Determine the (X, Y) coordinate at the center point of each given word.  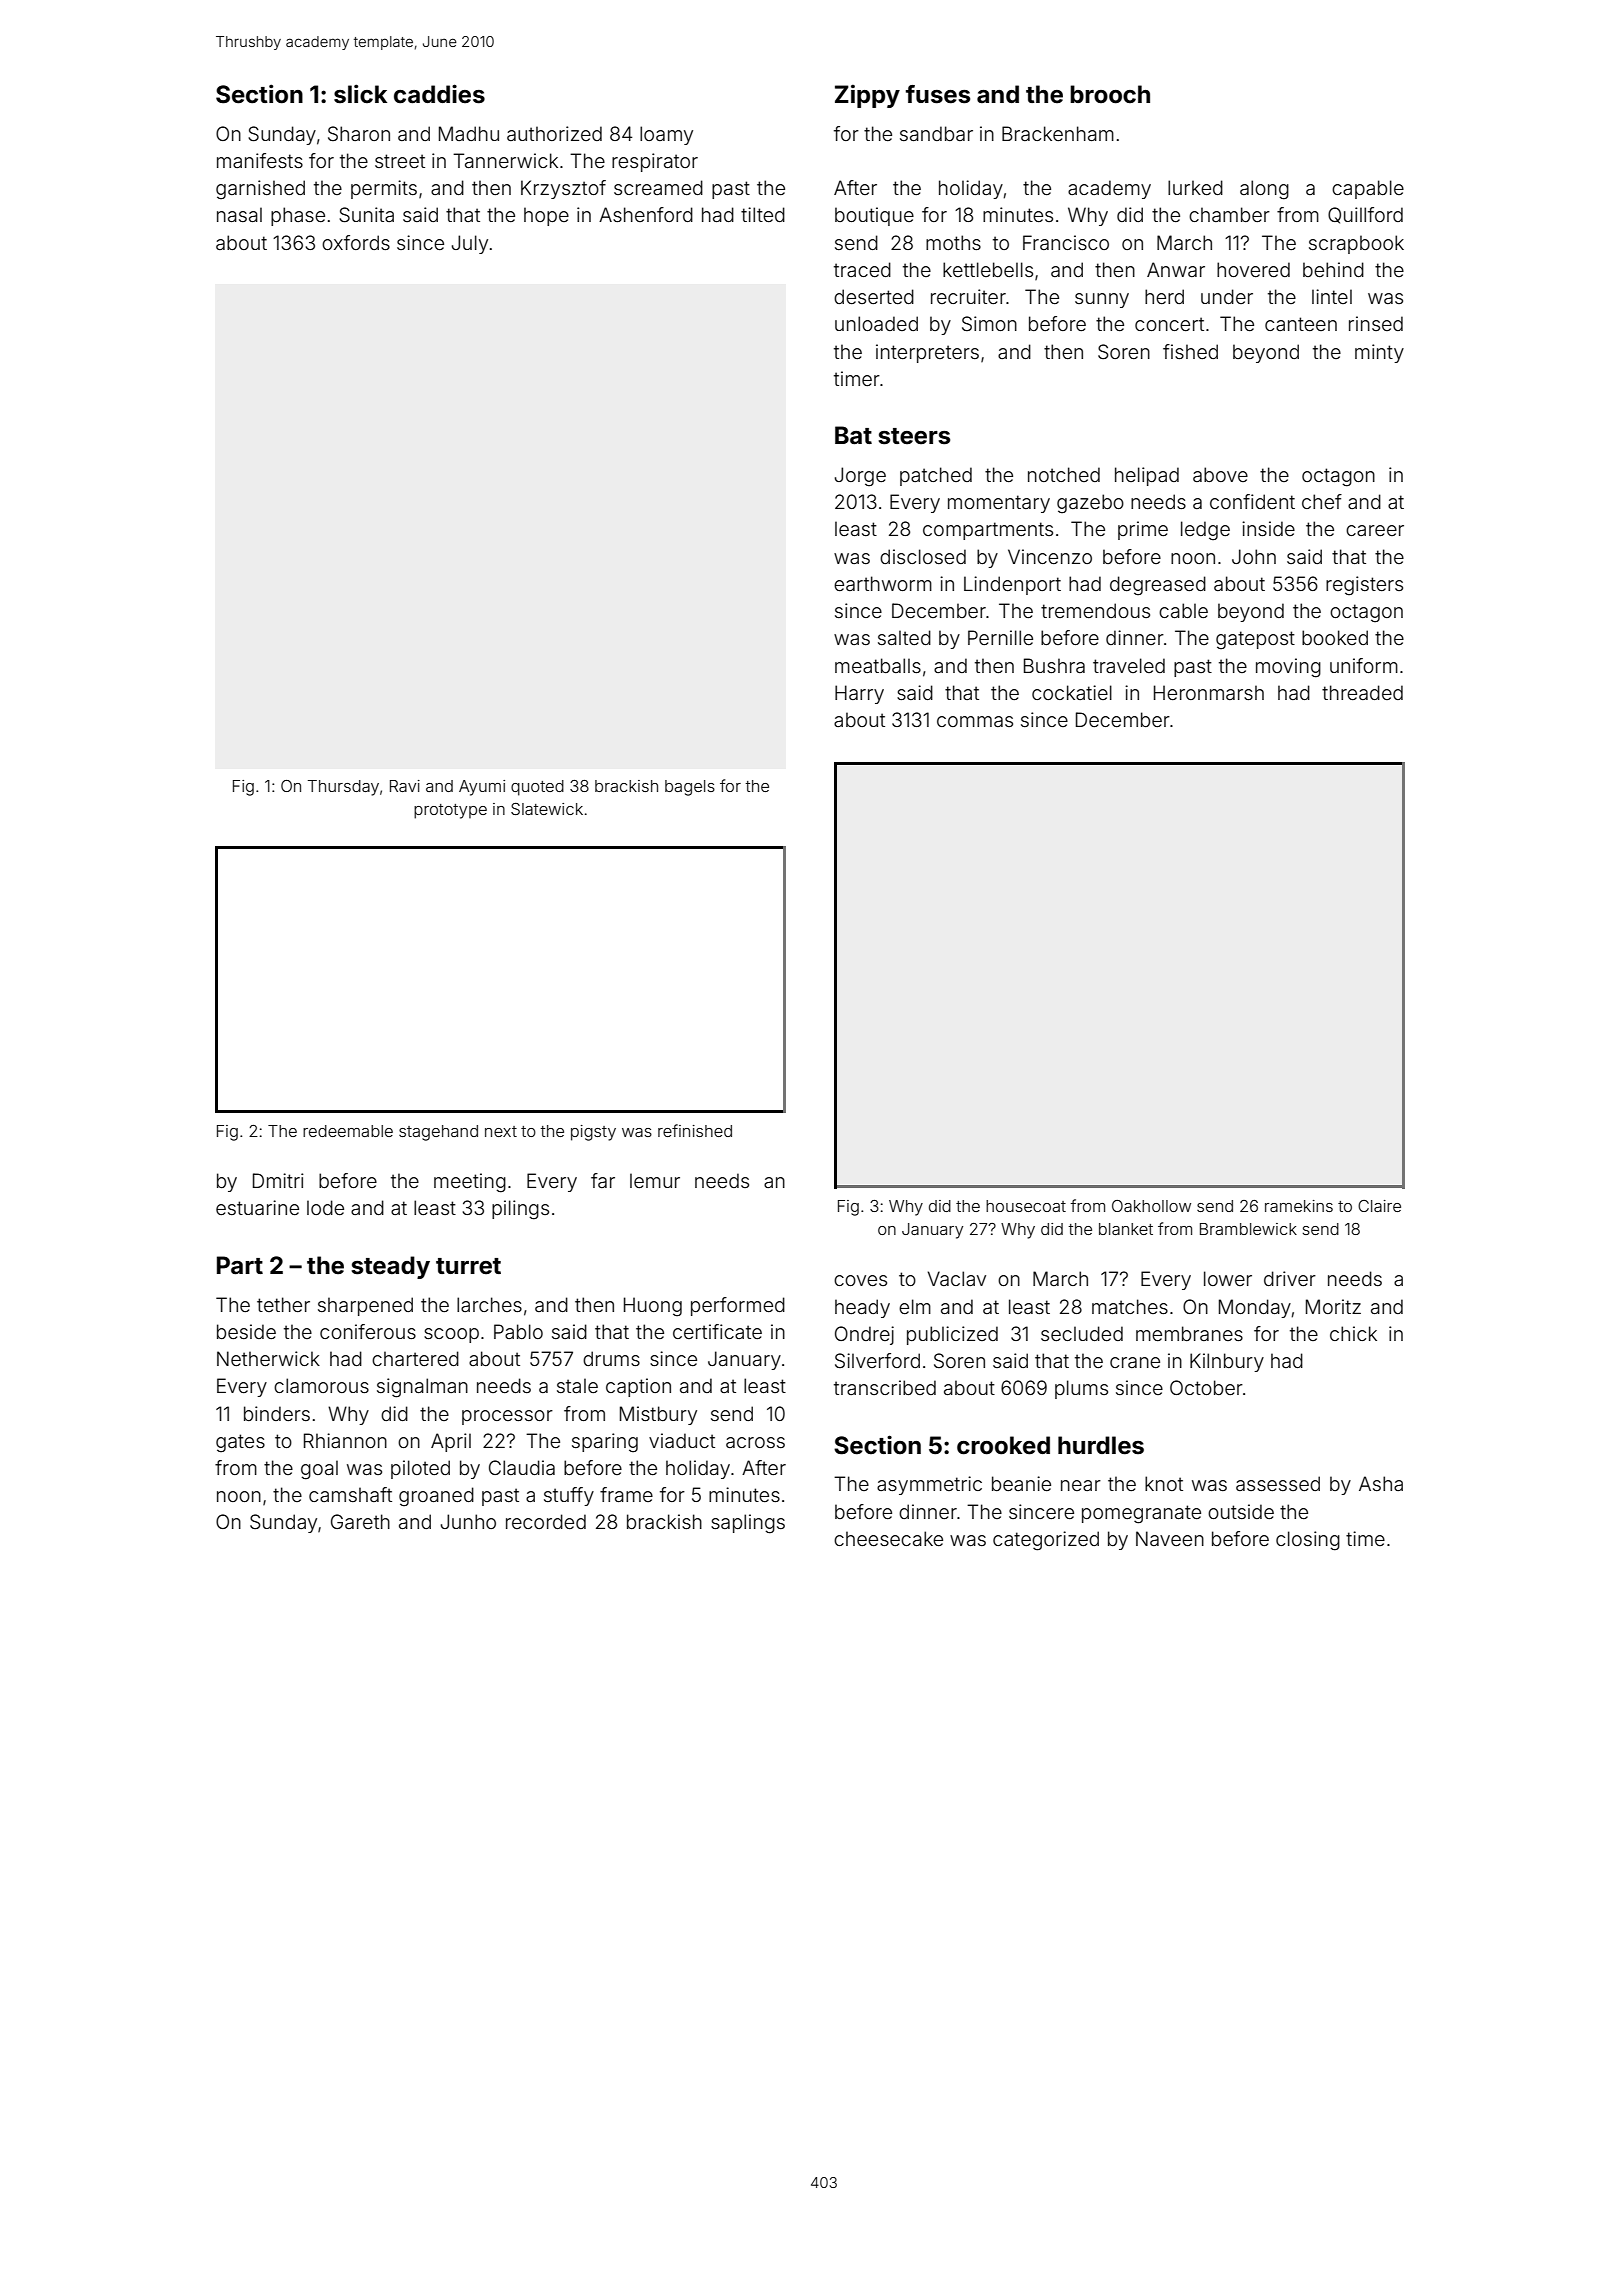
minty (1379, 353)
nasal (239, 214)
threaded (1362, 692)
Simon (989, 323)
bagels (690, 788)
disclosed (923, 556)
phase (298, 216)
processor (507, 1417)
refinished (695, 1130)
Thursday (343, 788)
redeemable (348, 1131)
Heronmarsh (1209, 692)
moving (1288, 668)
